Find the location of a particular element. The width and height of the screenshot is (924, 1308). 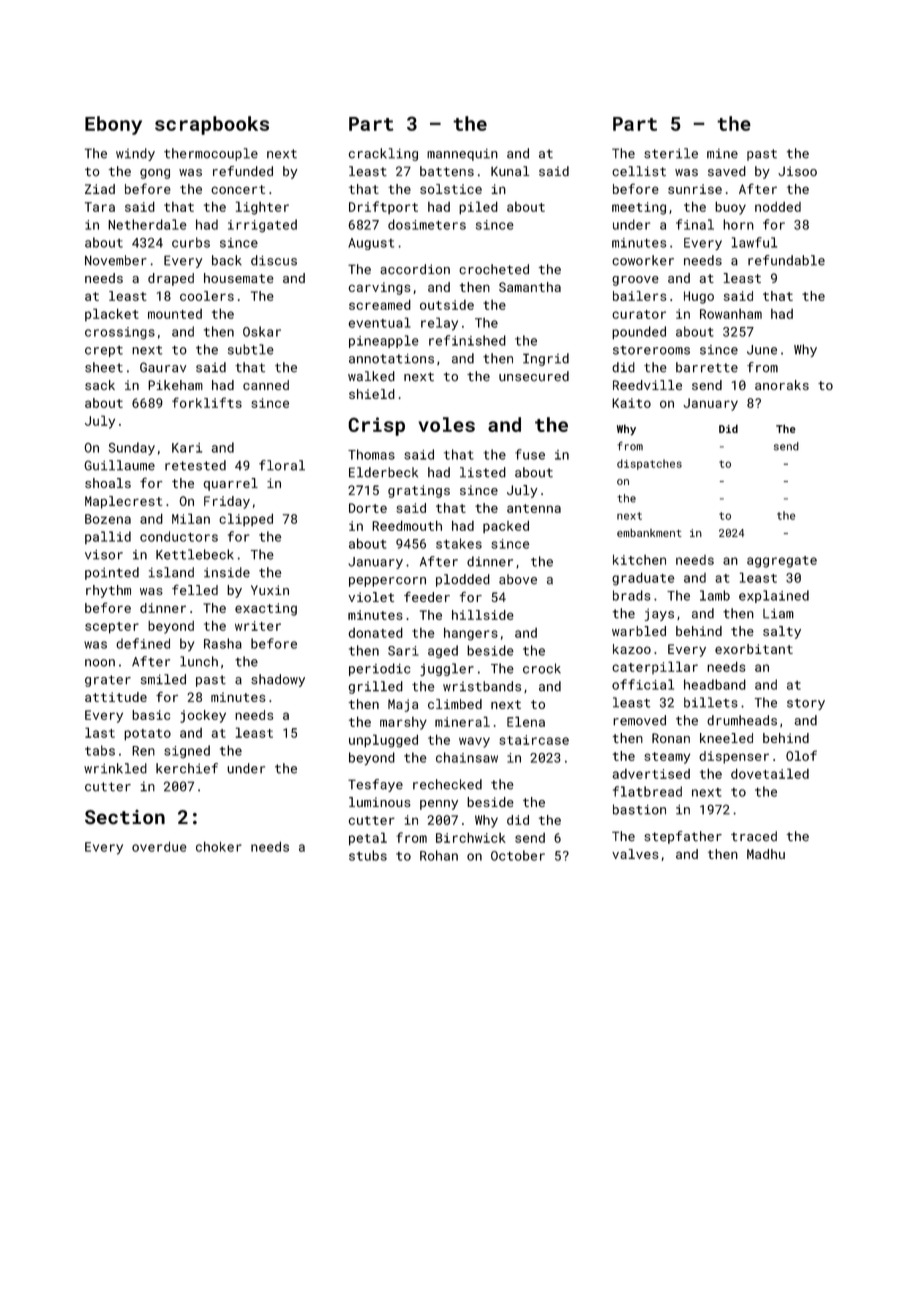

attitude is located at coordinates (116, 697).
